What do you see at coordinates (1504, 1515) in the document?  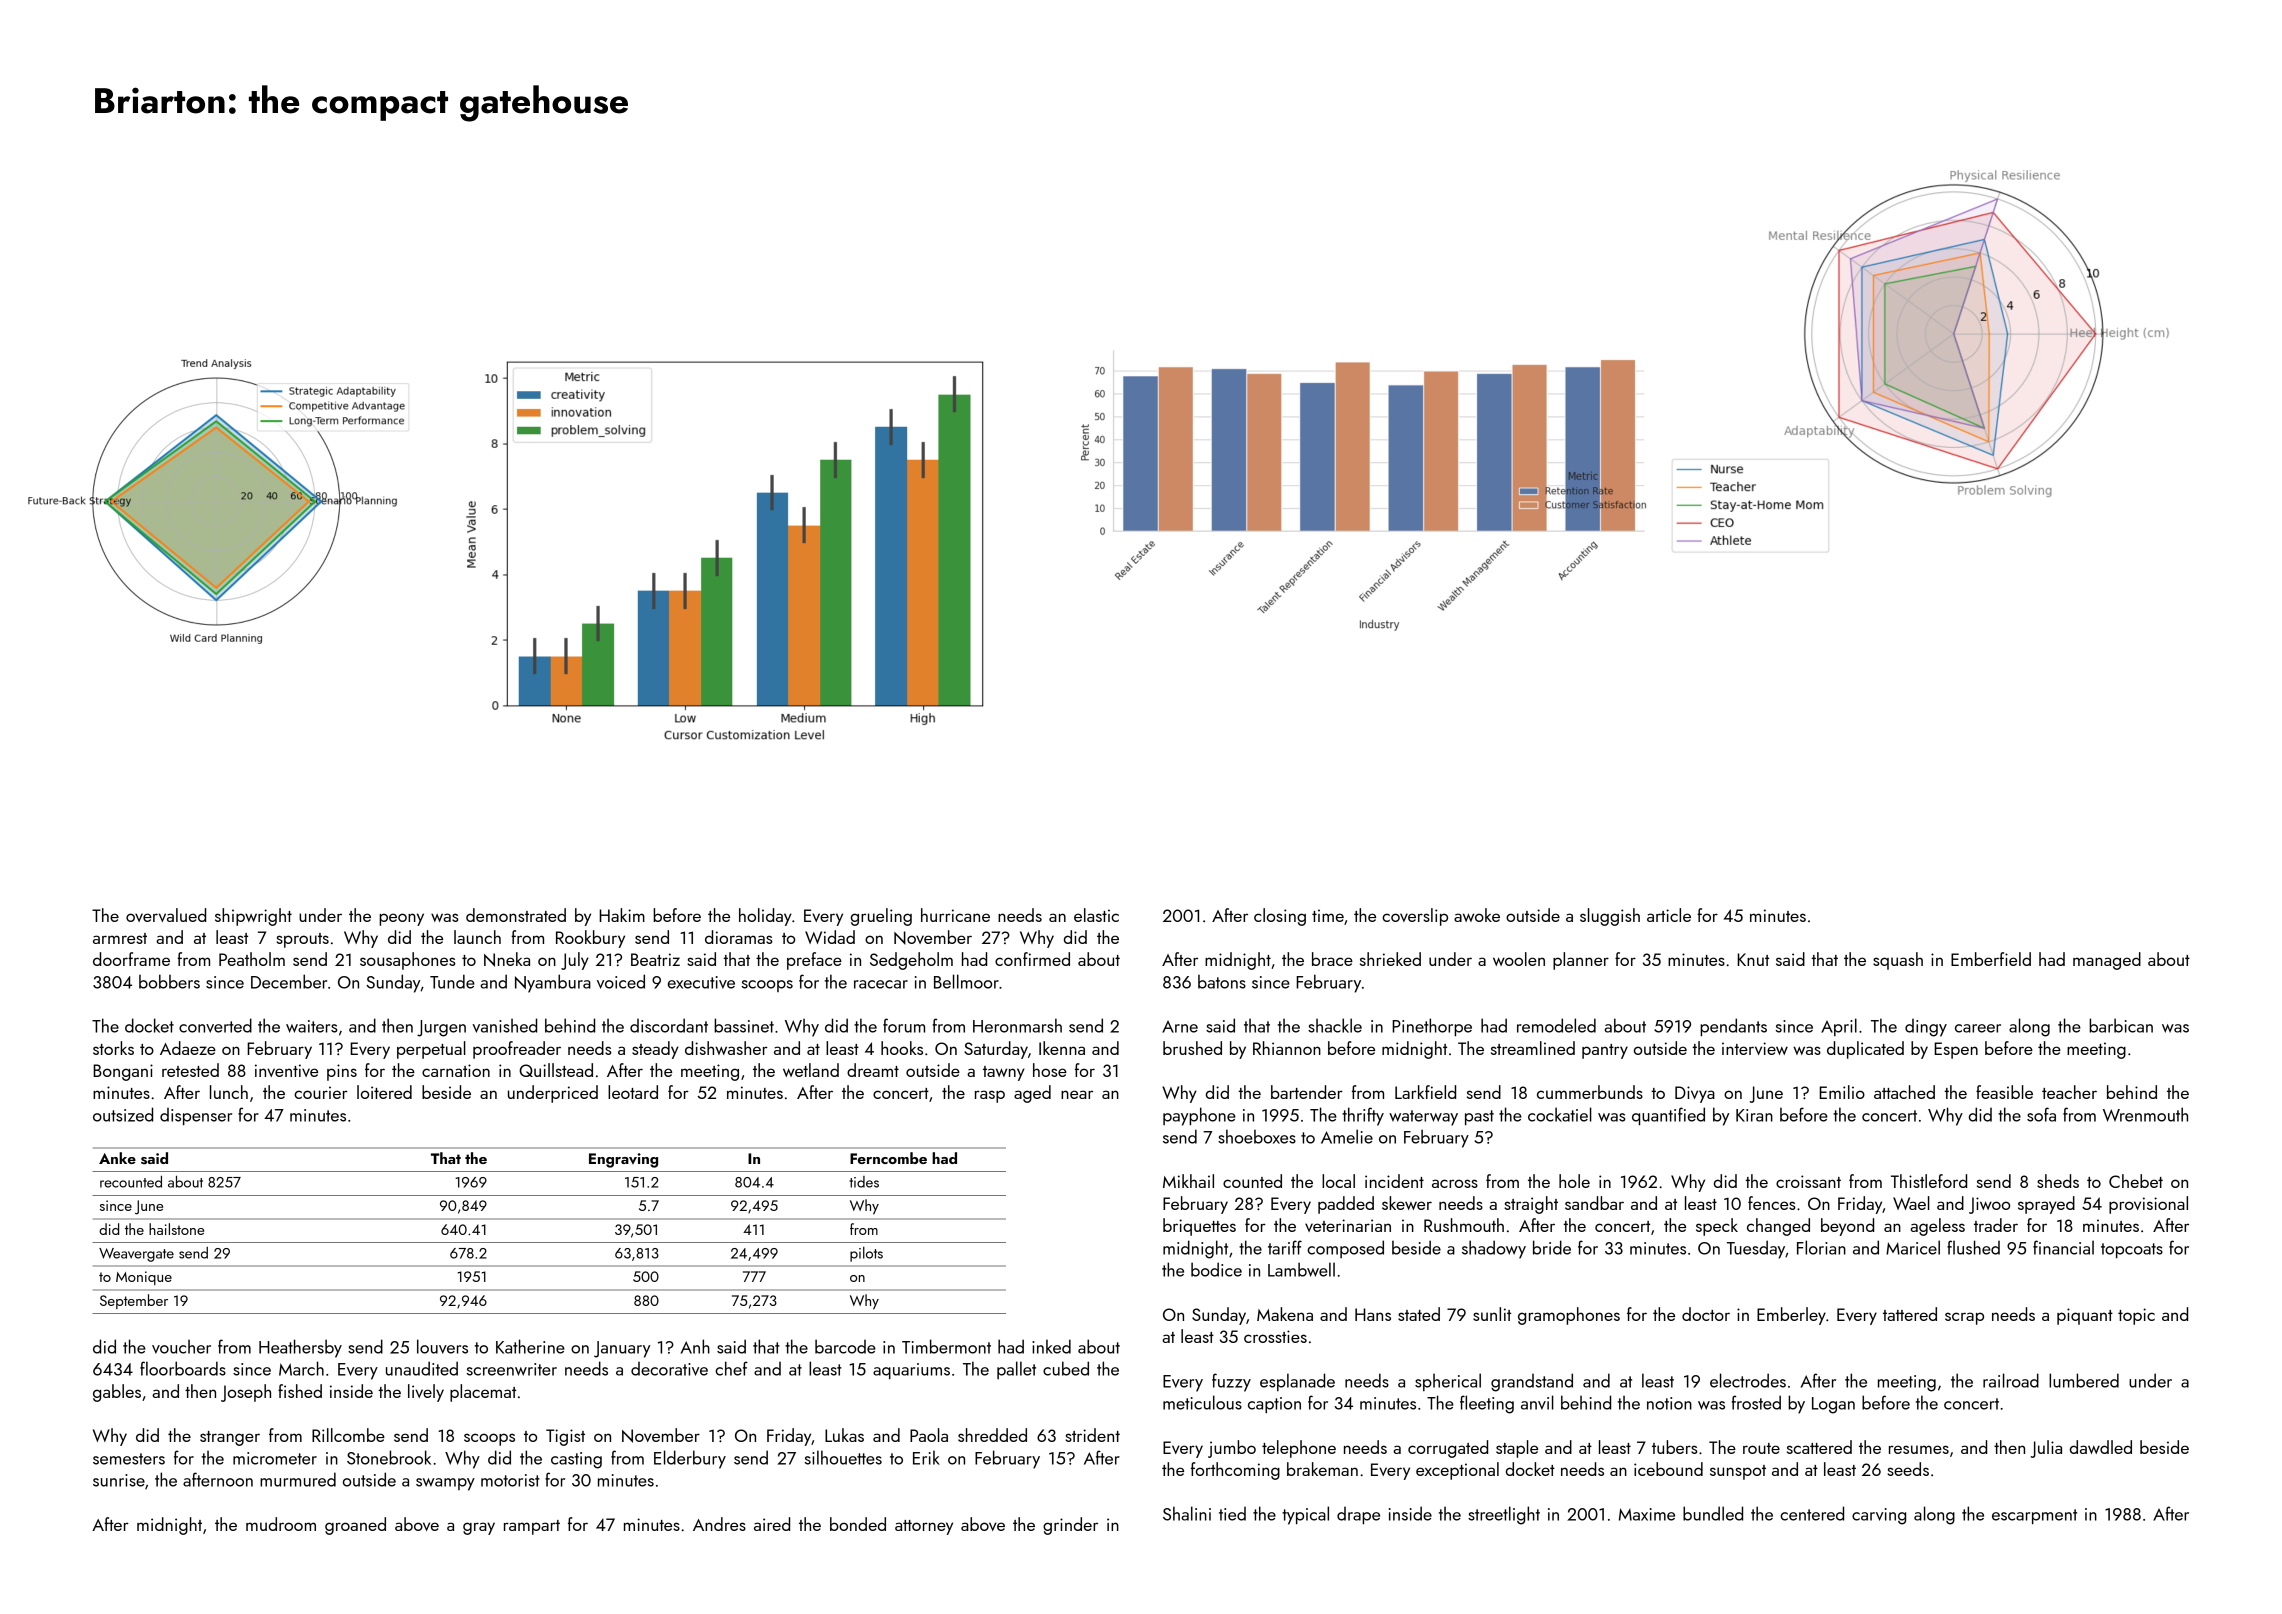 I see `streetlight` at bounding box center [1504, 1515].
